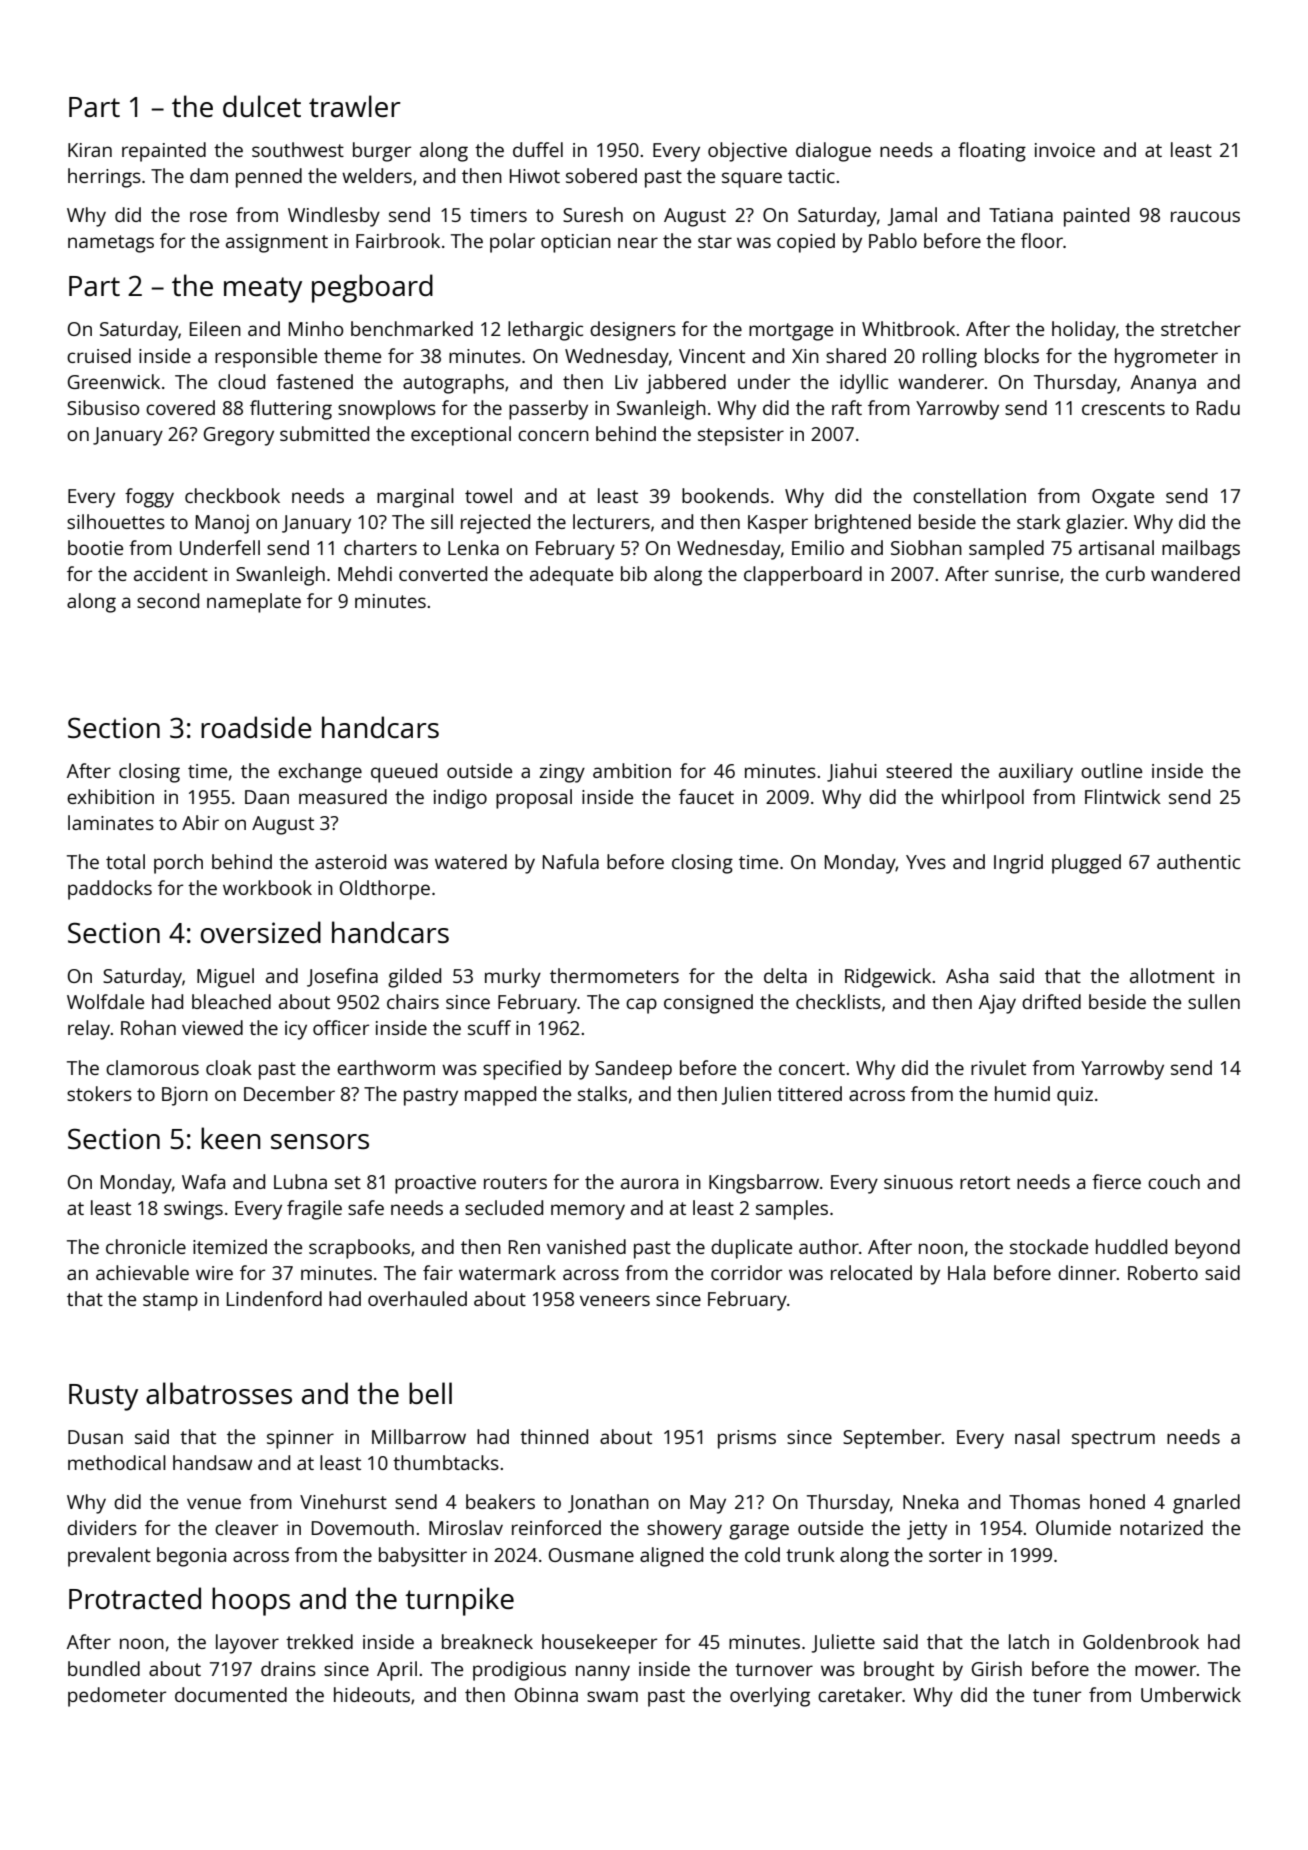 This document has width=1308, height=1850. What do you see at coordinates (1012, 355) in the document?
I see `blocks` at bounding box center [1012, 355].
